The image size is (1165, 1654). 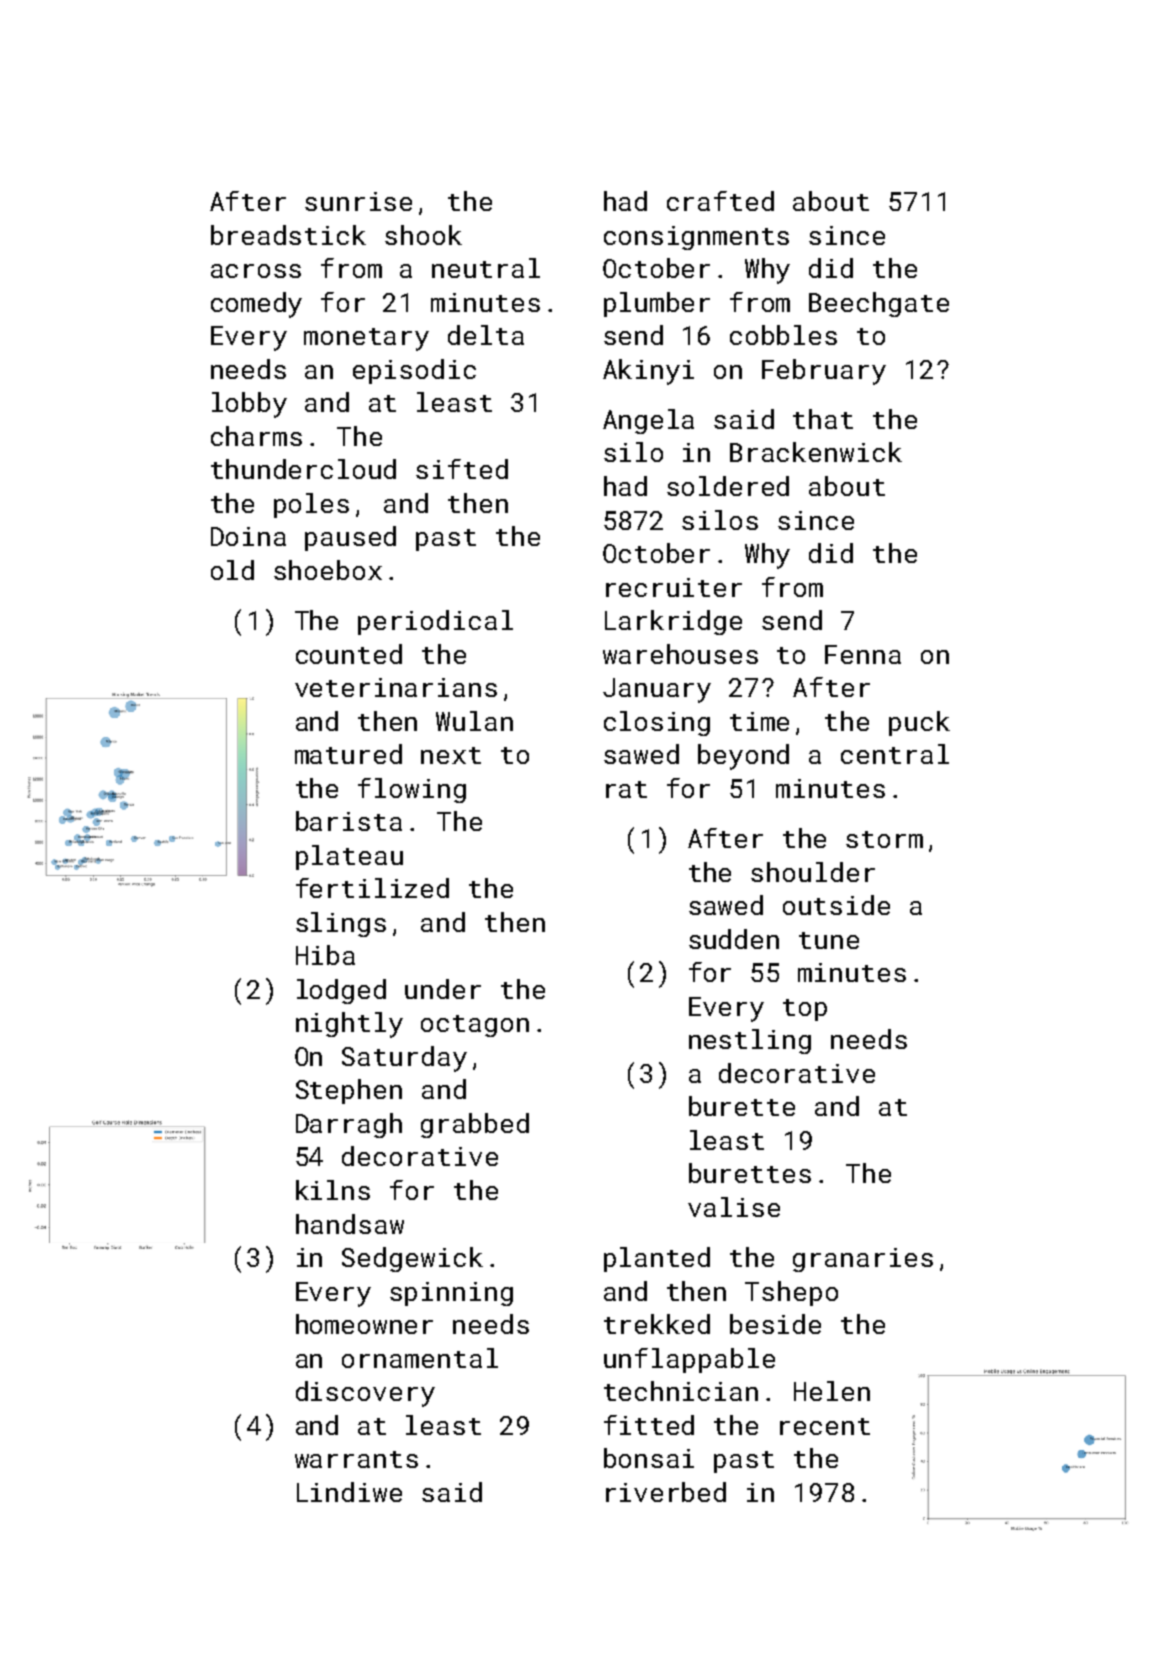 I want to click on shook, so click(x=423, y=235).
